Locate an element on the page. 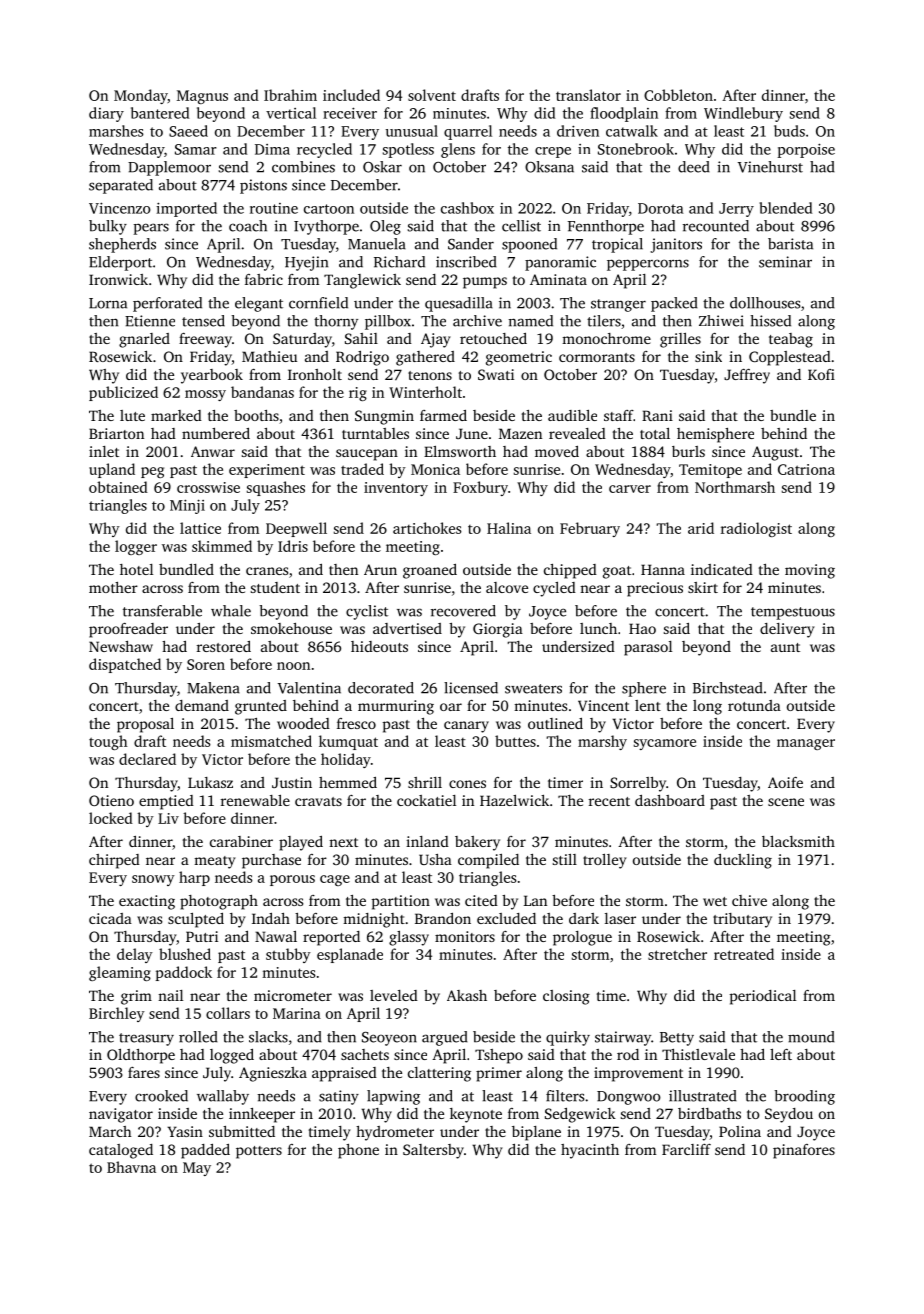  mossy is located at coordinates (205, 395).
